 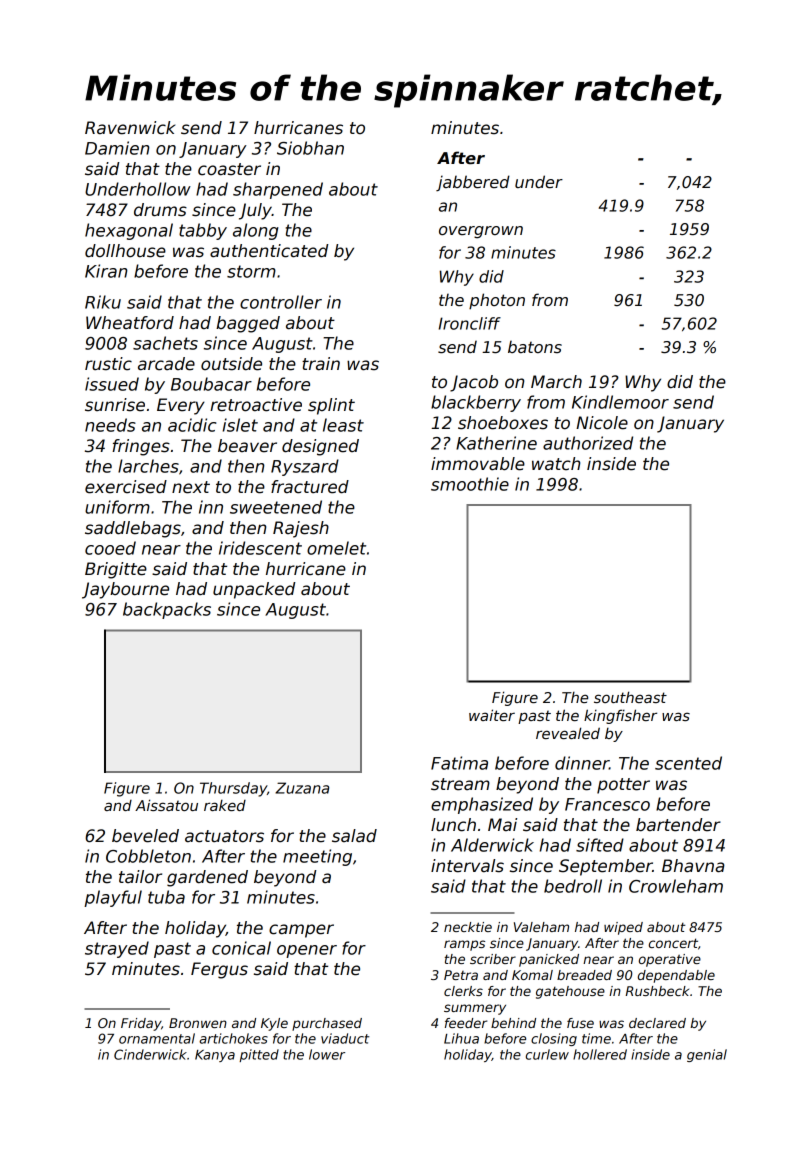 I want to click on curlew, so click(x=547, y=1054).
